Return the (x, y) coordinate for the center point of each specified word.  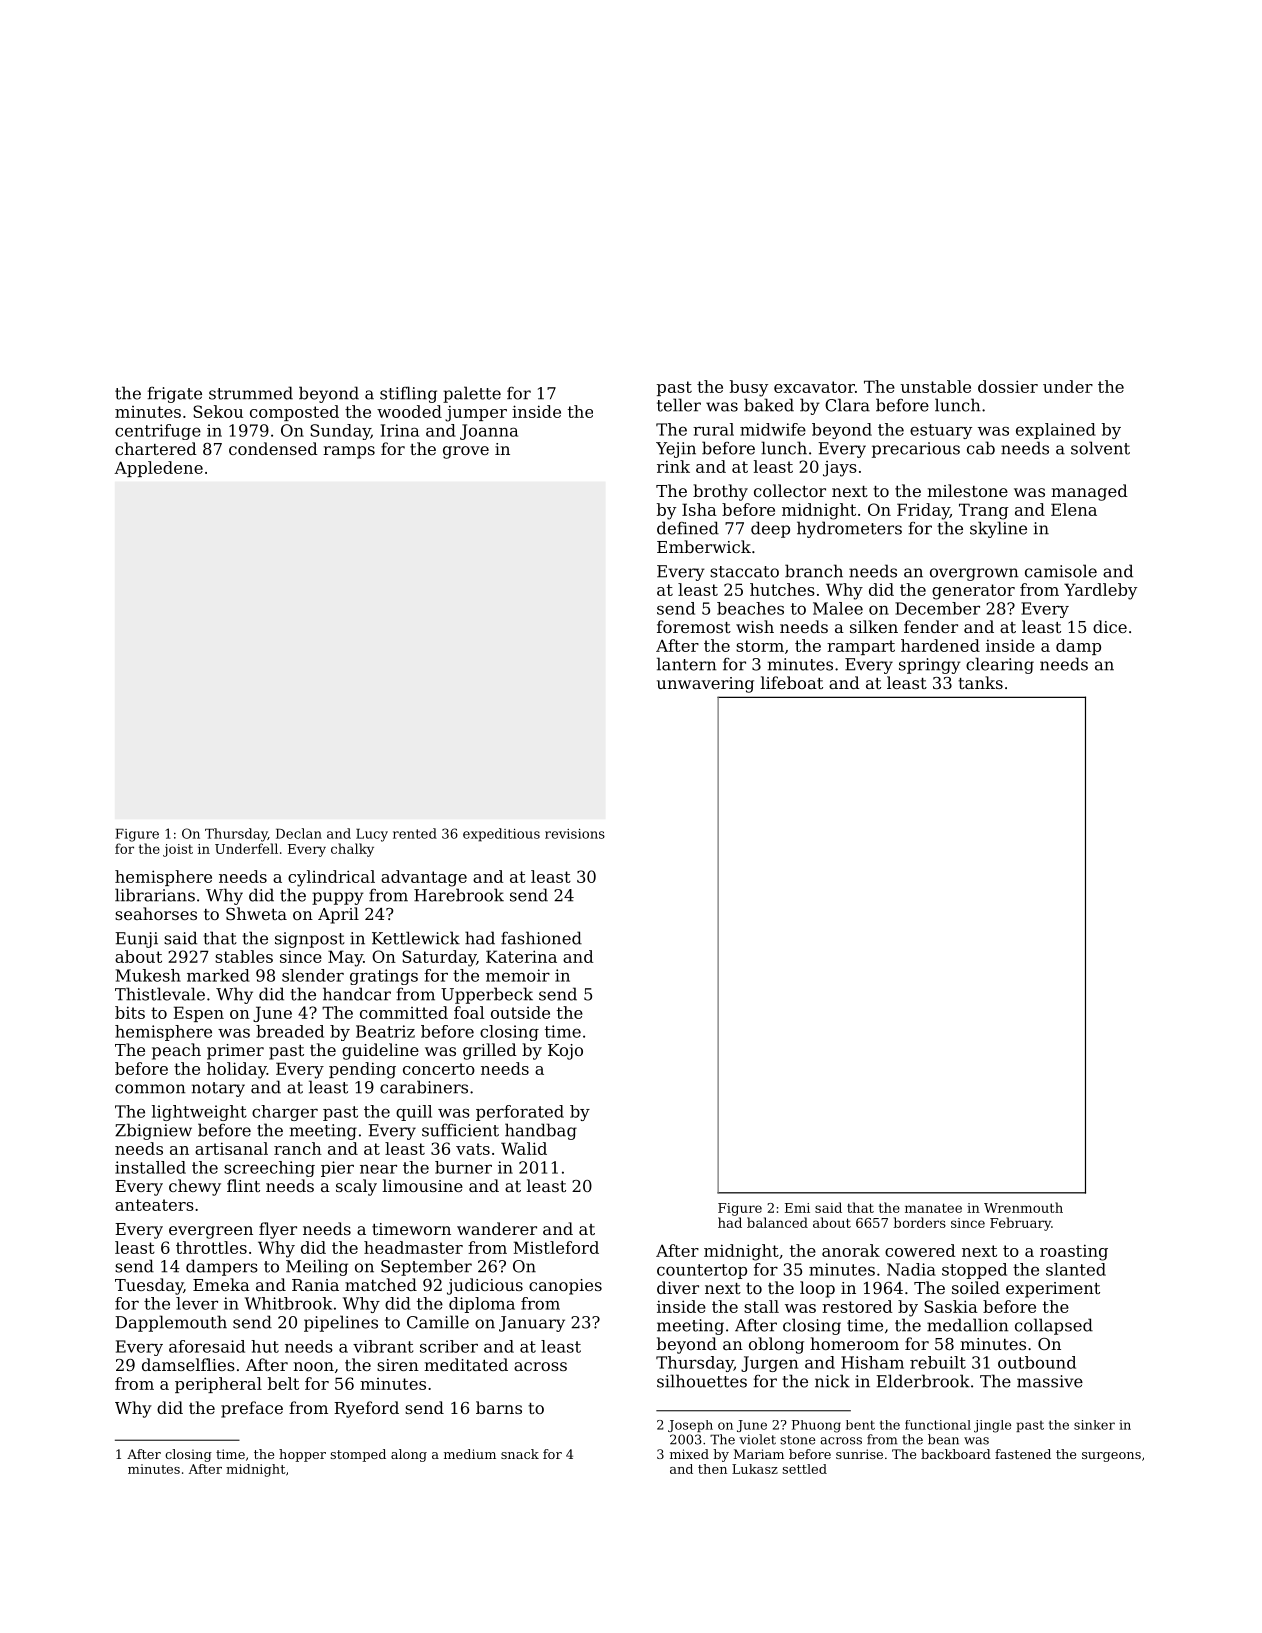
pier (337, 1169)
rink (673, 466)
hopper (302, 1455)
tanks (980, 682)
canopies (565, 1287)
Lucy (372, 835)
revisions (575, 834)
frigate (175, 395)
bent (860, 1425)
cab (981, 448)
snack (520, 1454)
